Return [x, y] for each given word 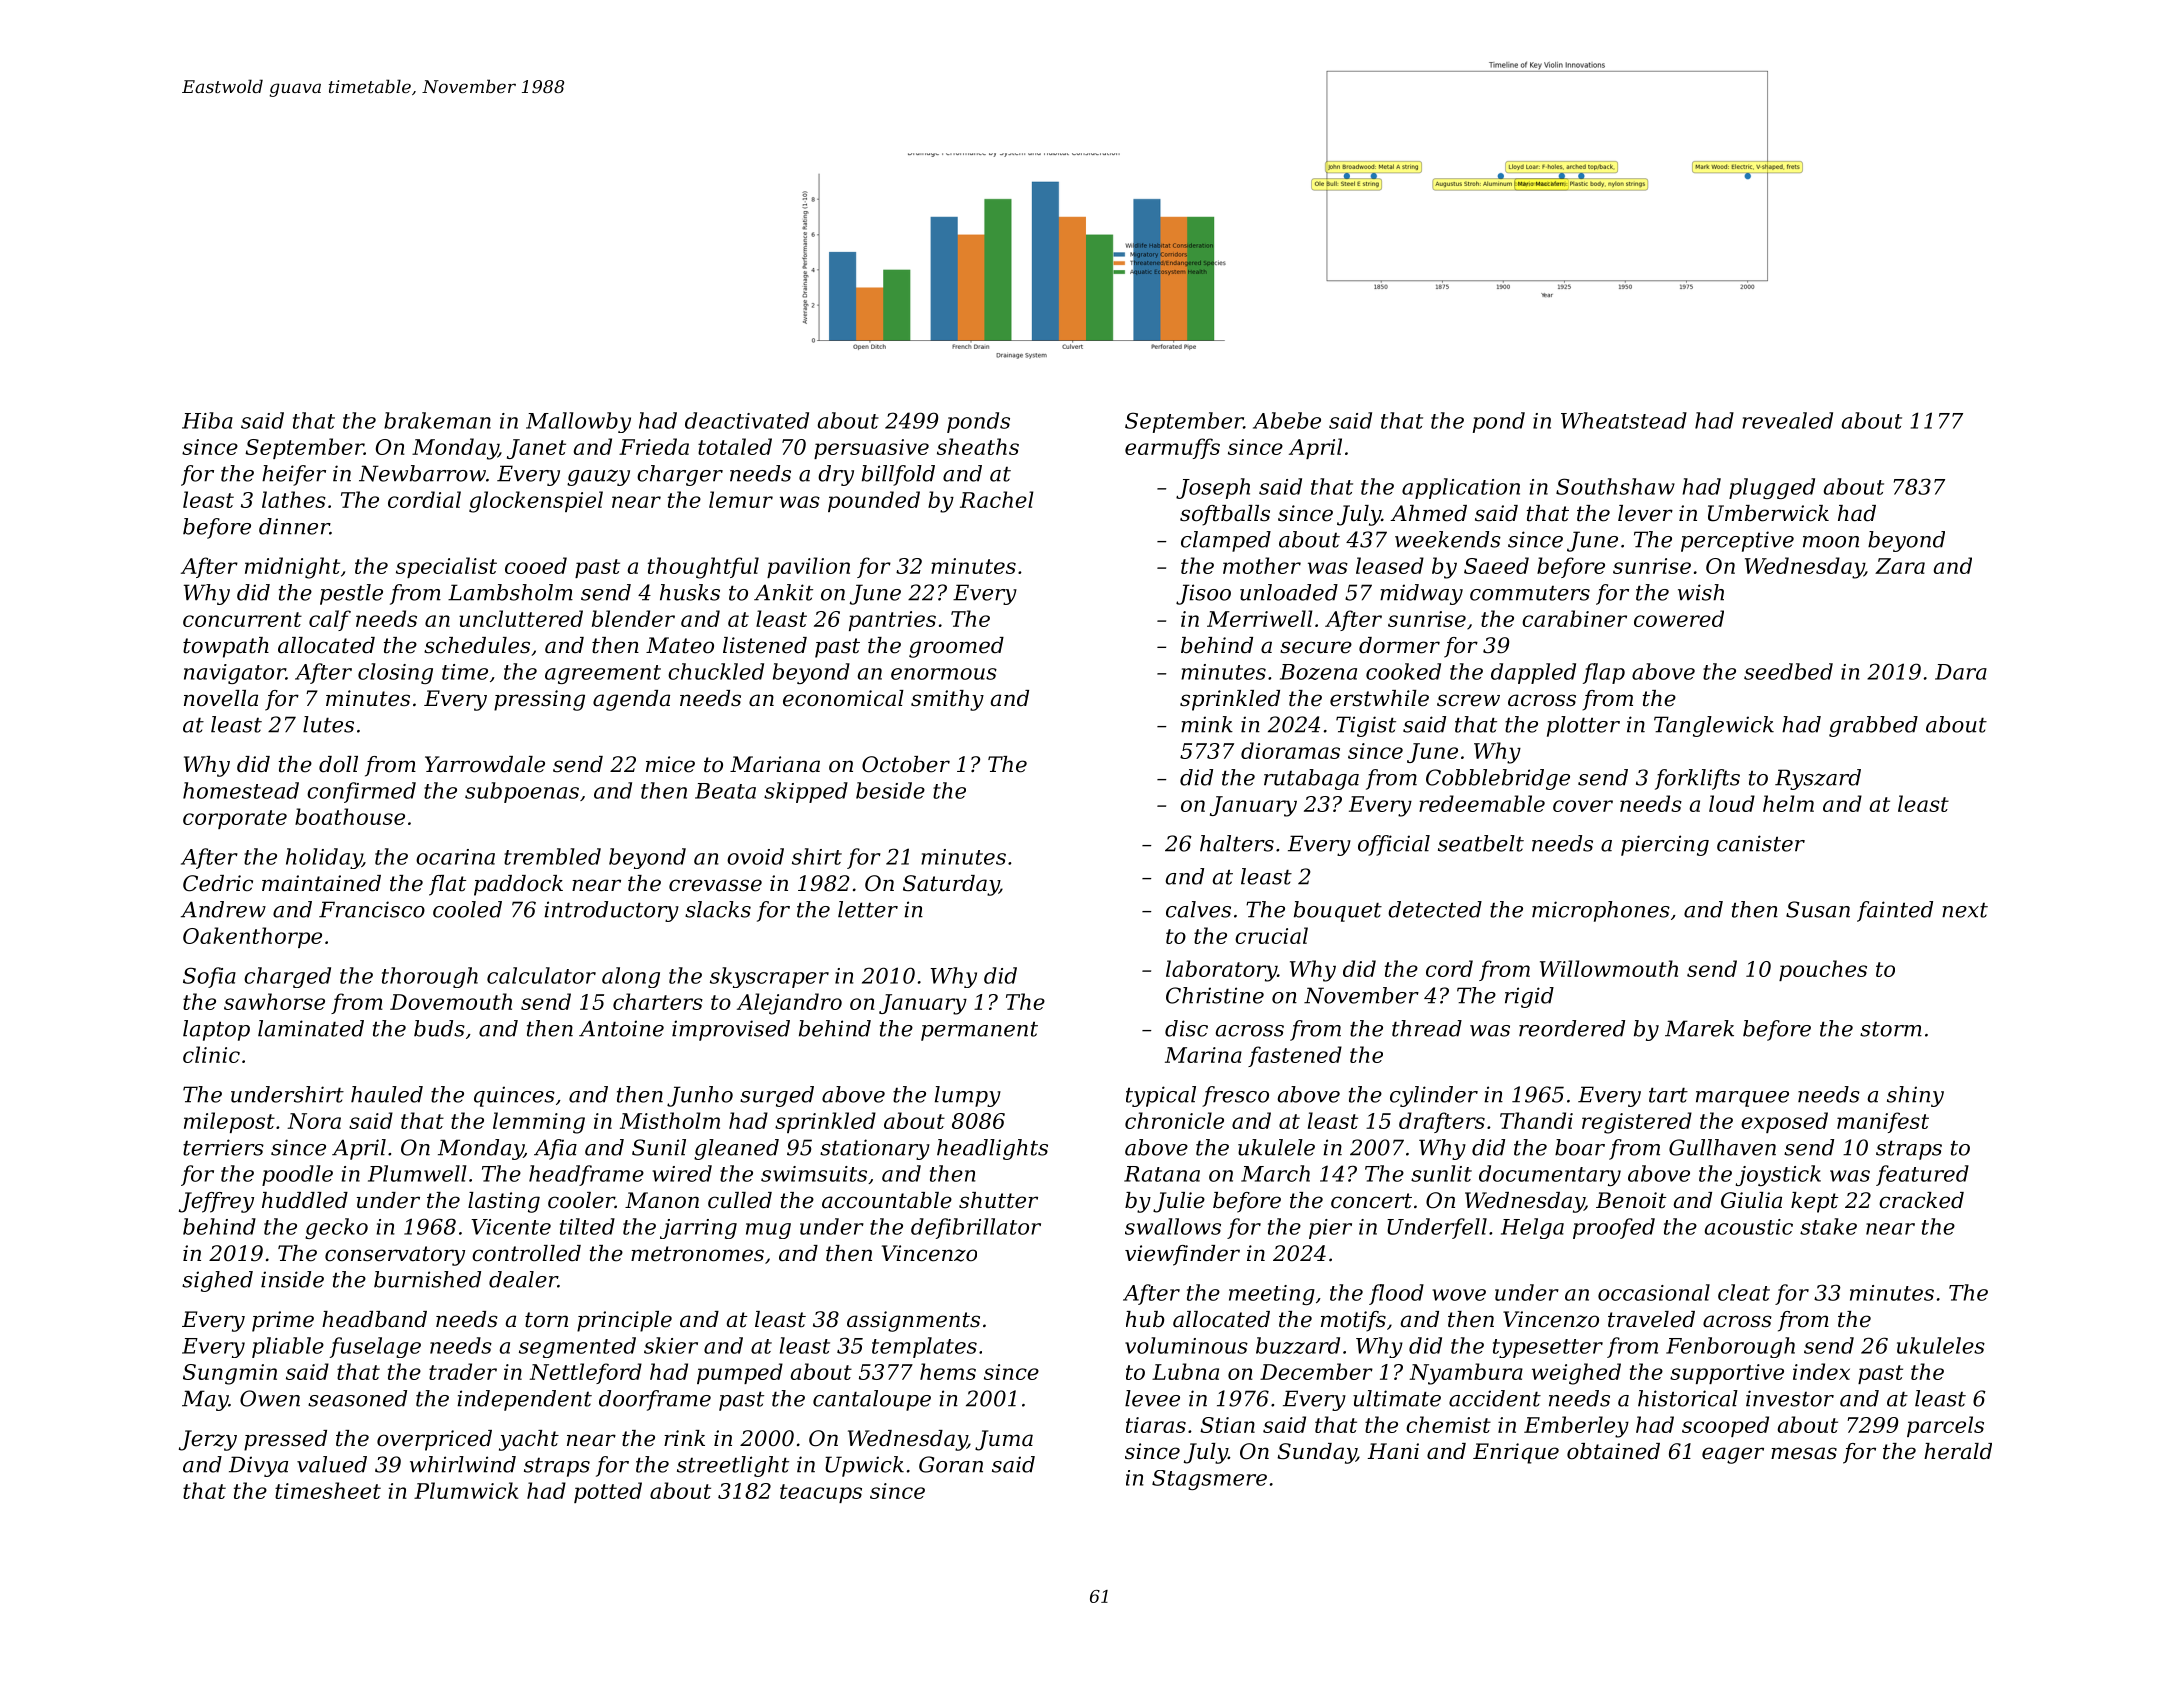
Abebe [1287, 420]
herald [1958, 1451]
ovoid [755, 856]
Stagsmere [1209, 1480]
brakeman [437, 420]
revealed [1787, 420]
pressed [285, 1440]
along [631, 977]
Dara [1961, 672]
